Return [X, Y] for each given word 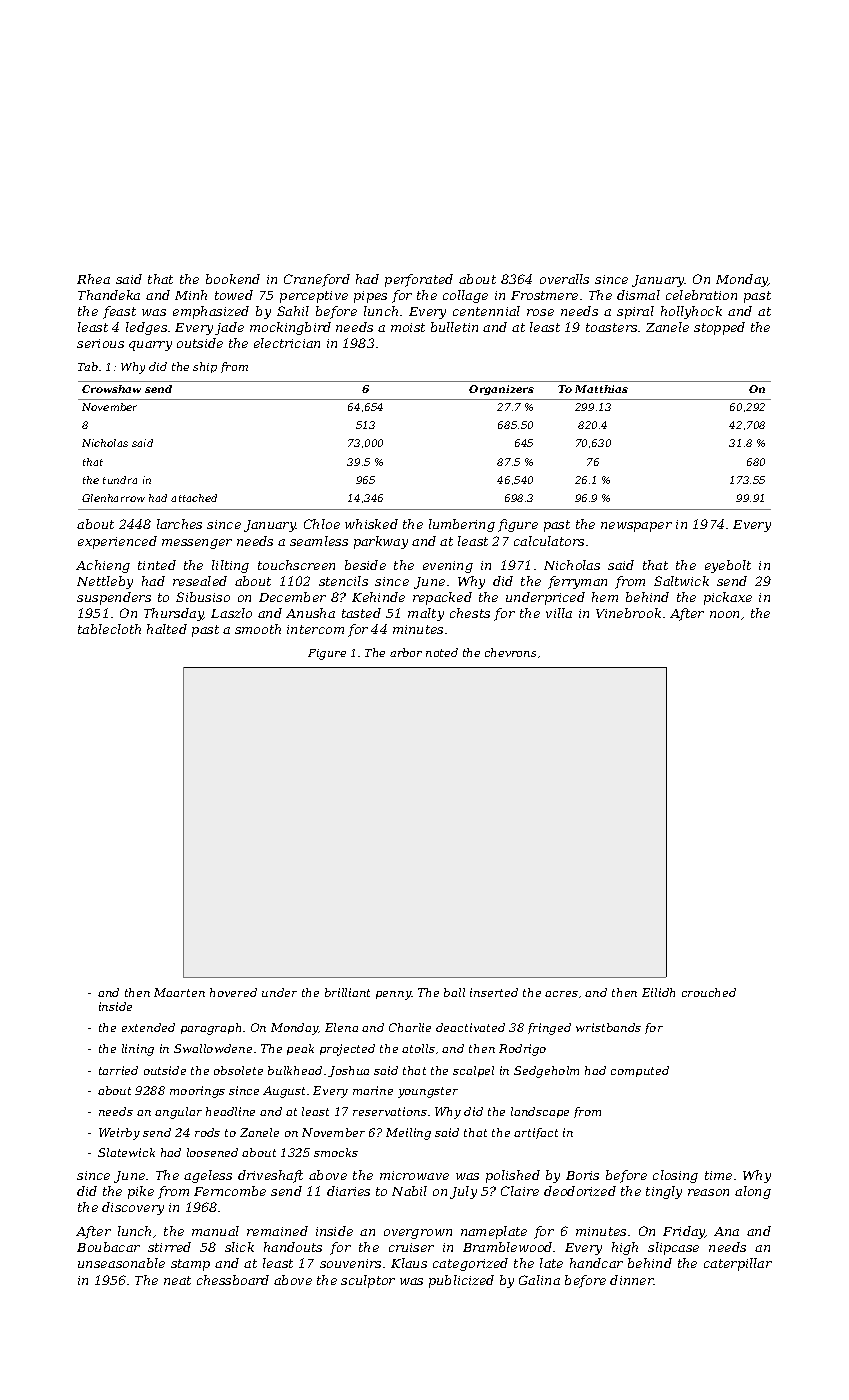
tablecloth [109, 629]
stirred [169, 1247]
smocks [336, 1152]
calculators [549, 541]
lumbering [462, 525]
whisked [371, 524]
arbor [406, 652]
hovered [233, 992]
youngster [428, 1092]
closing [675, 1176]
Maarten [179, 992]
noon [724, 614]
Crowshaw [111, 389]
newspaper [636, 527]
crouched [709, 992]
